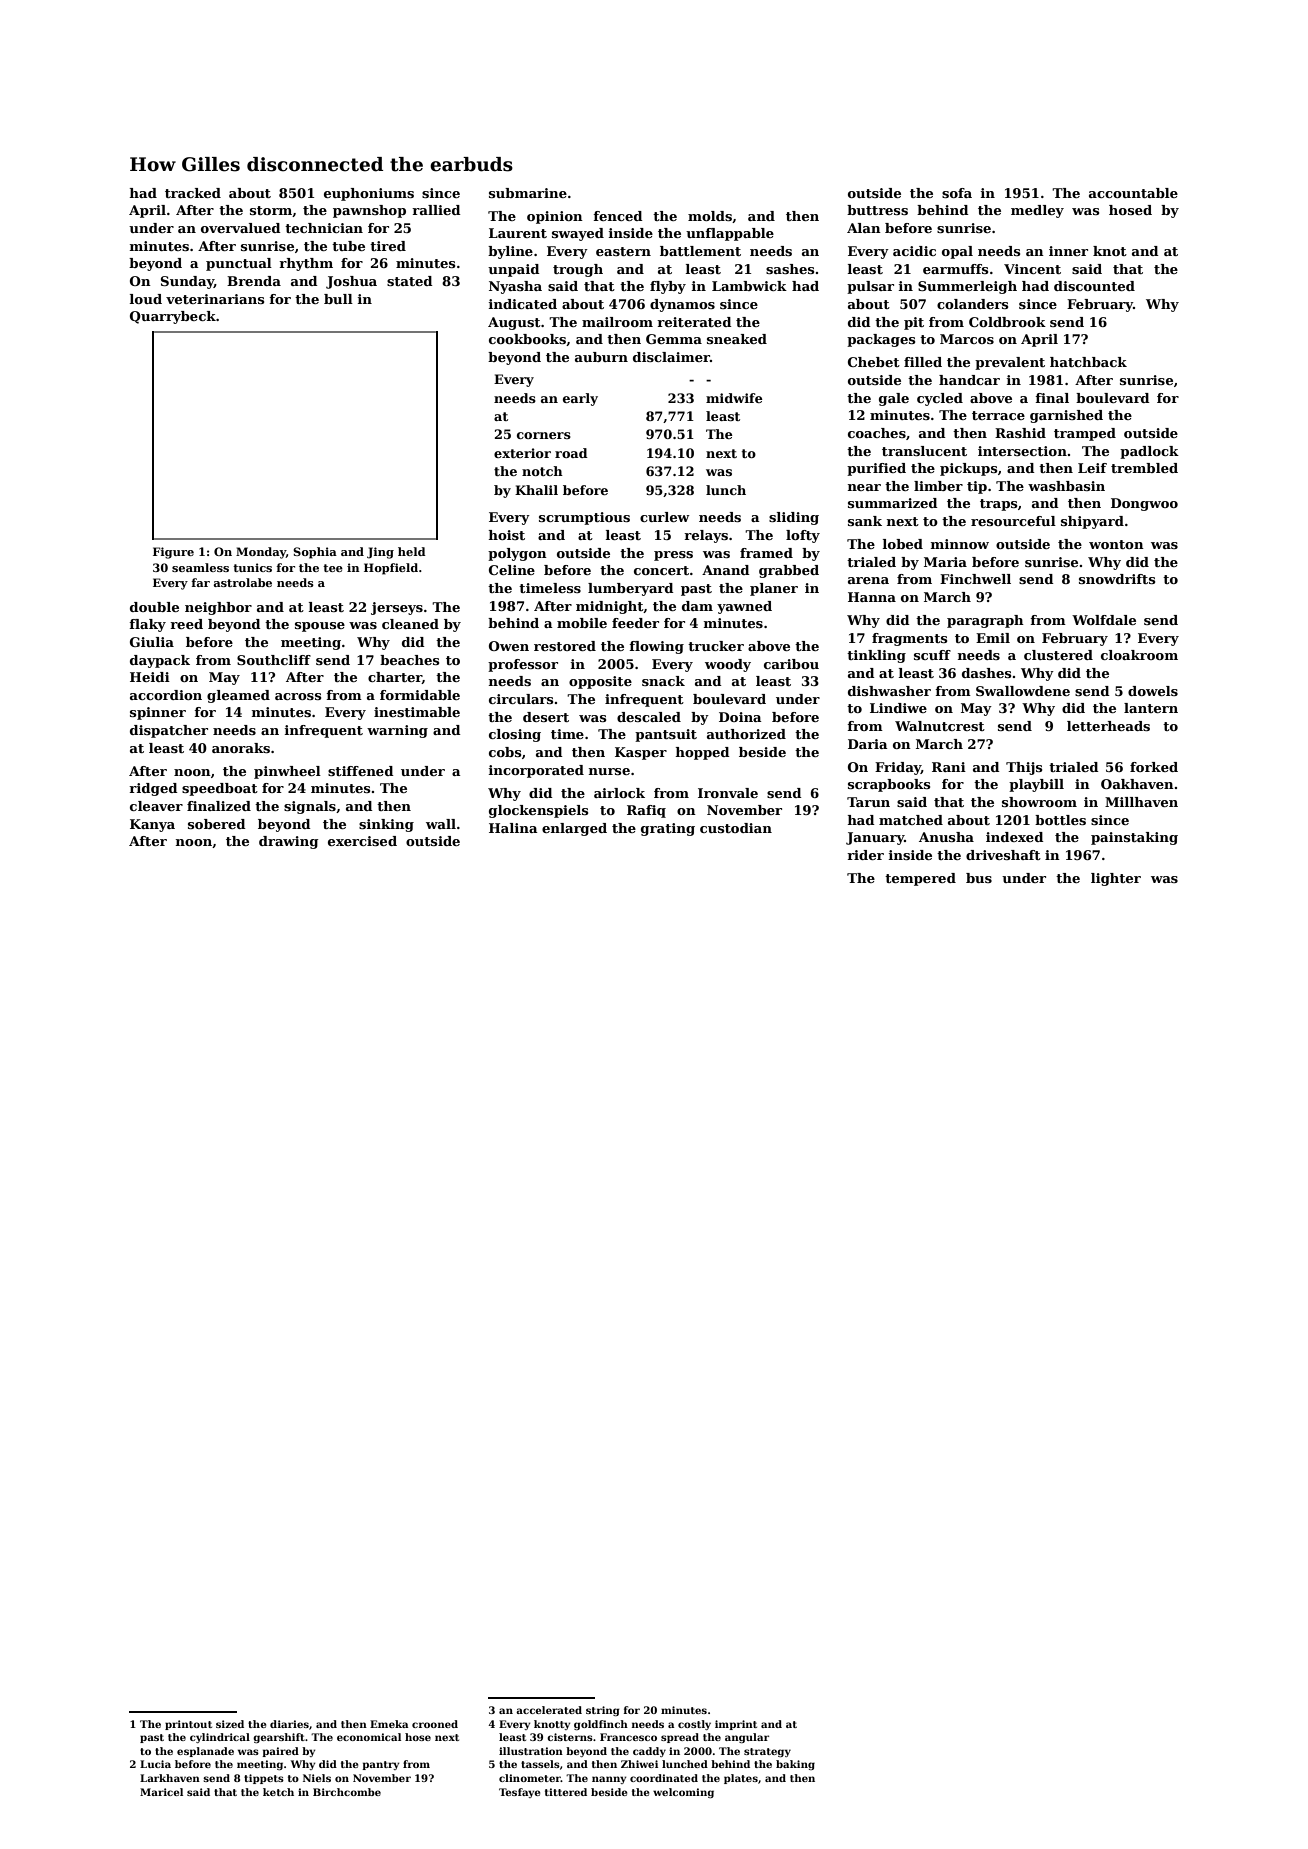 Image resolution: width=1308 pixels, height=1849 pixels. Describe the element at coordinates (173, 553) in the screenshot. I see `Figure` at that location.
